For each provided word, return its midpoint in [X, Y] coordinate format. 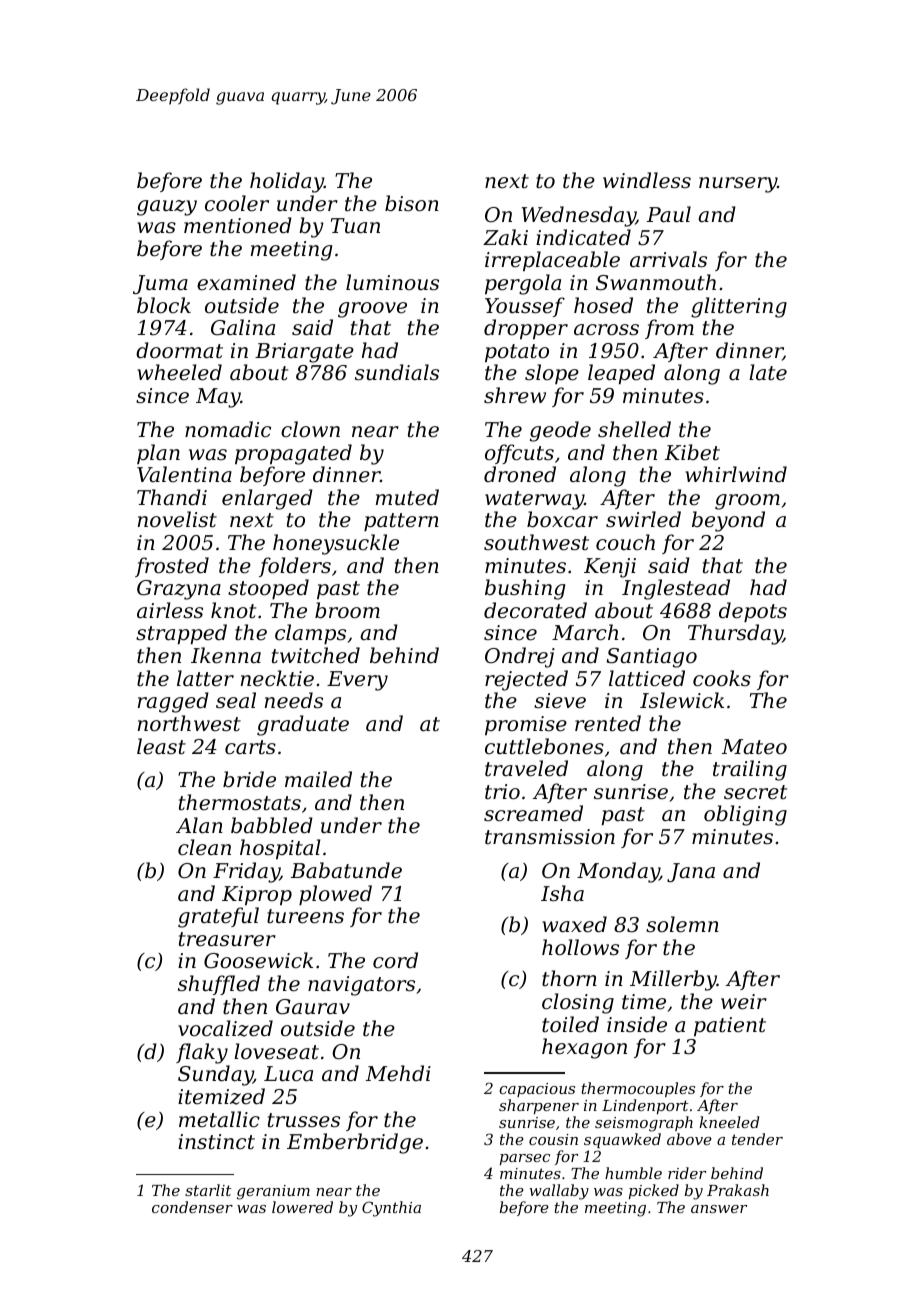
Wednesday [579, 216]
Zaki [505, 237]
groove [372, 310]
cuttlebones [544, 746]
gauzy [167, 208]
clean [204, 847]
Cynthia [391, 1209]
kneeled [729, 1122]
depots [753, 612]
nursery [738, 185]
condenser [192, 1207]
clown [310, 429]
